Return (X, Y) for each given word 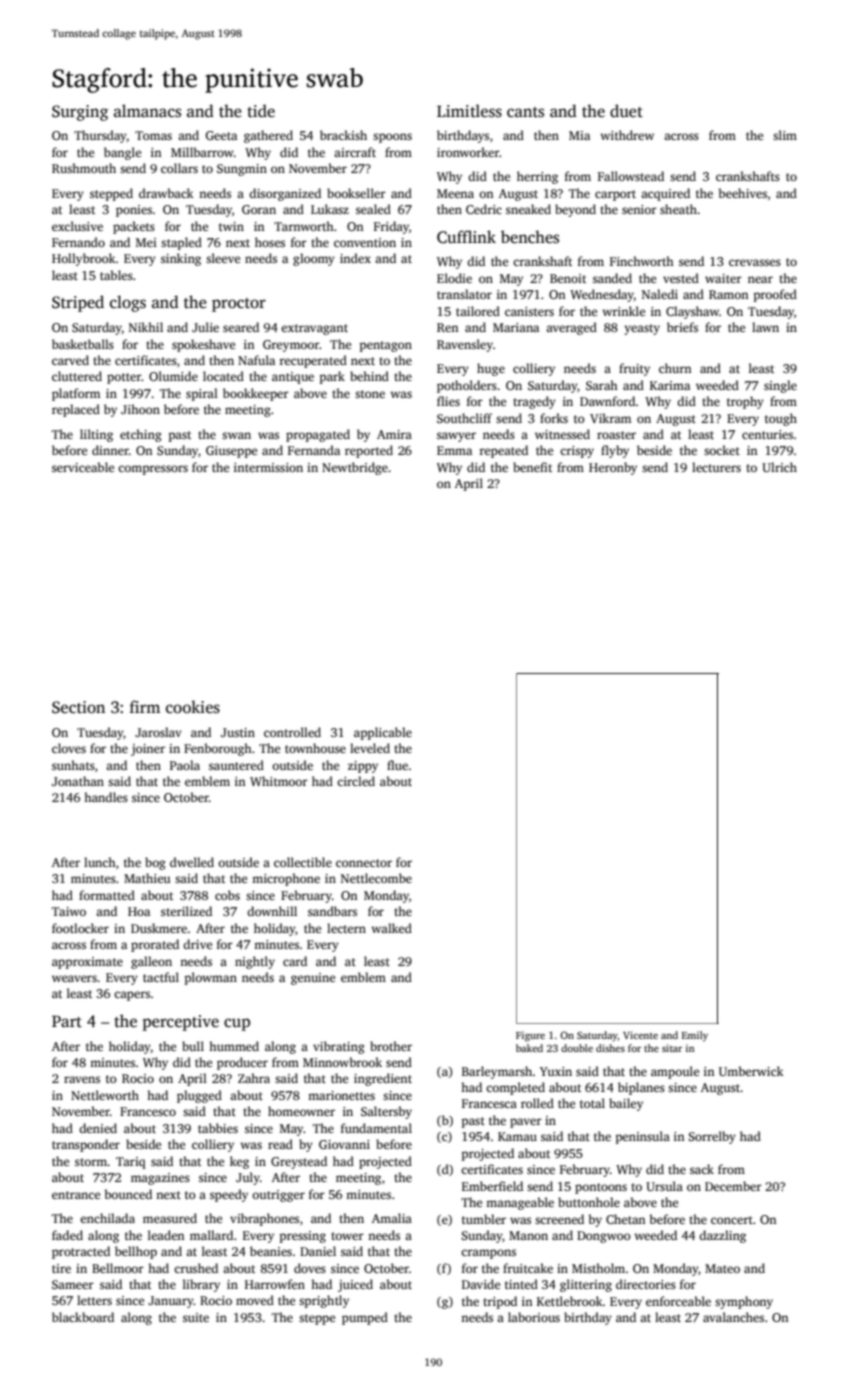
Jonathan (78, 781)
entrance (76, 1195)
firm (145, 706)
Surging (80, 113)
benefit (532, 467)
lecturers (716, 467)
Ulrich (779, 467)
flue (397, 765)
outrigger (278, 1196)
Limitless (469, 111)
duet (626, 110)
